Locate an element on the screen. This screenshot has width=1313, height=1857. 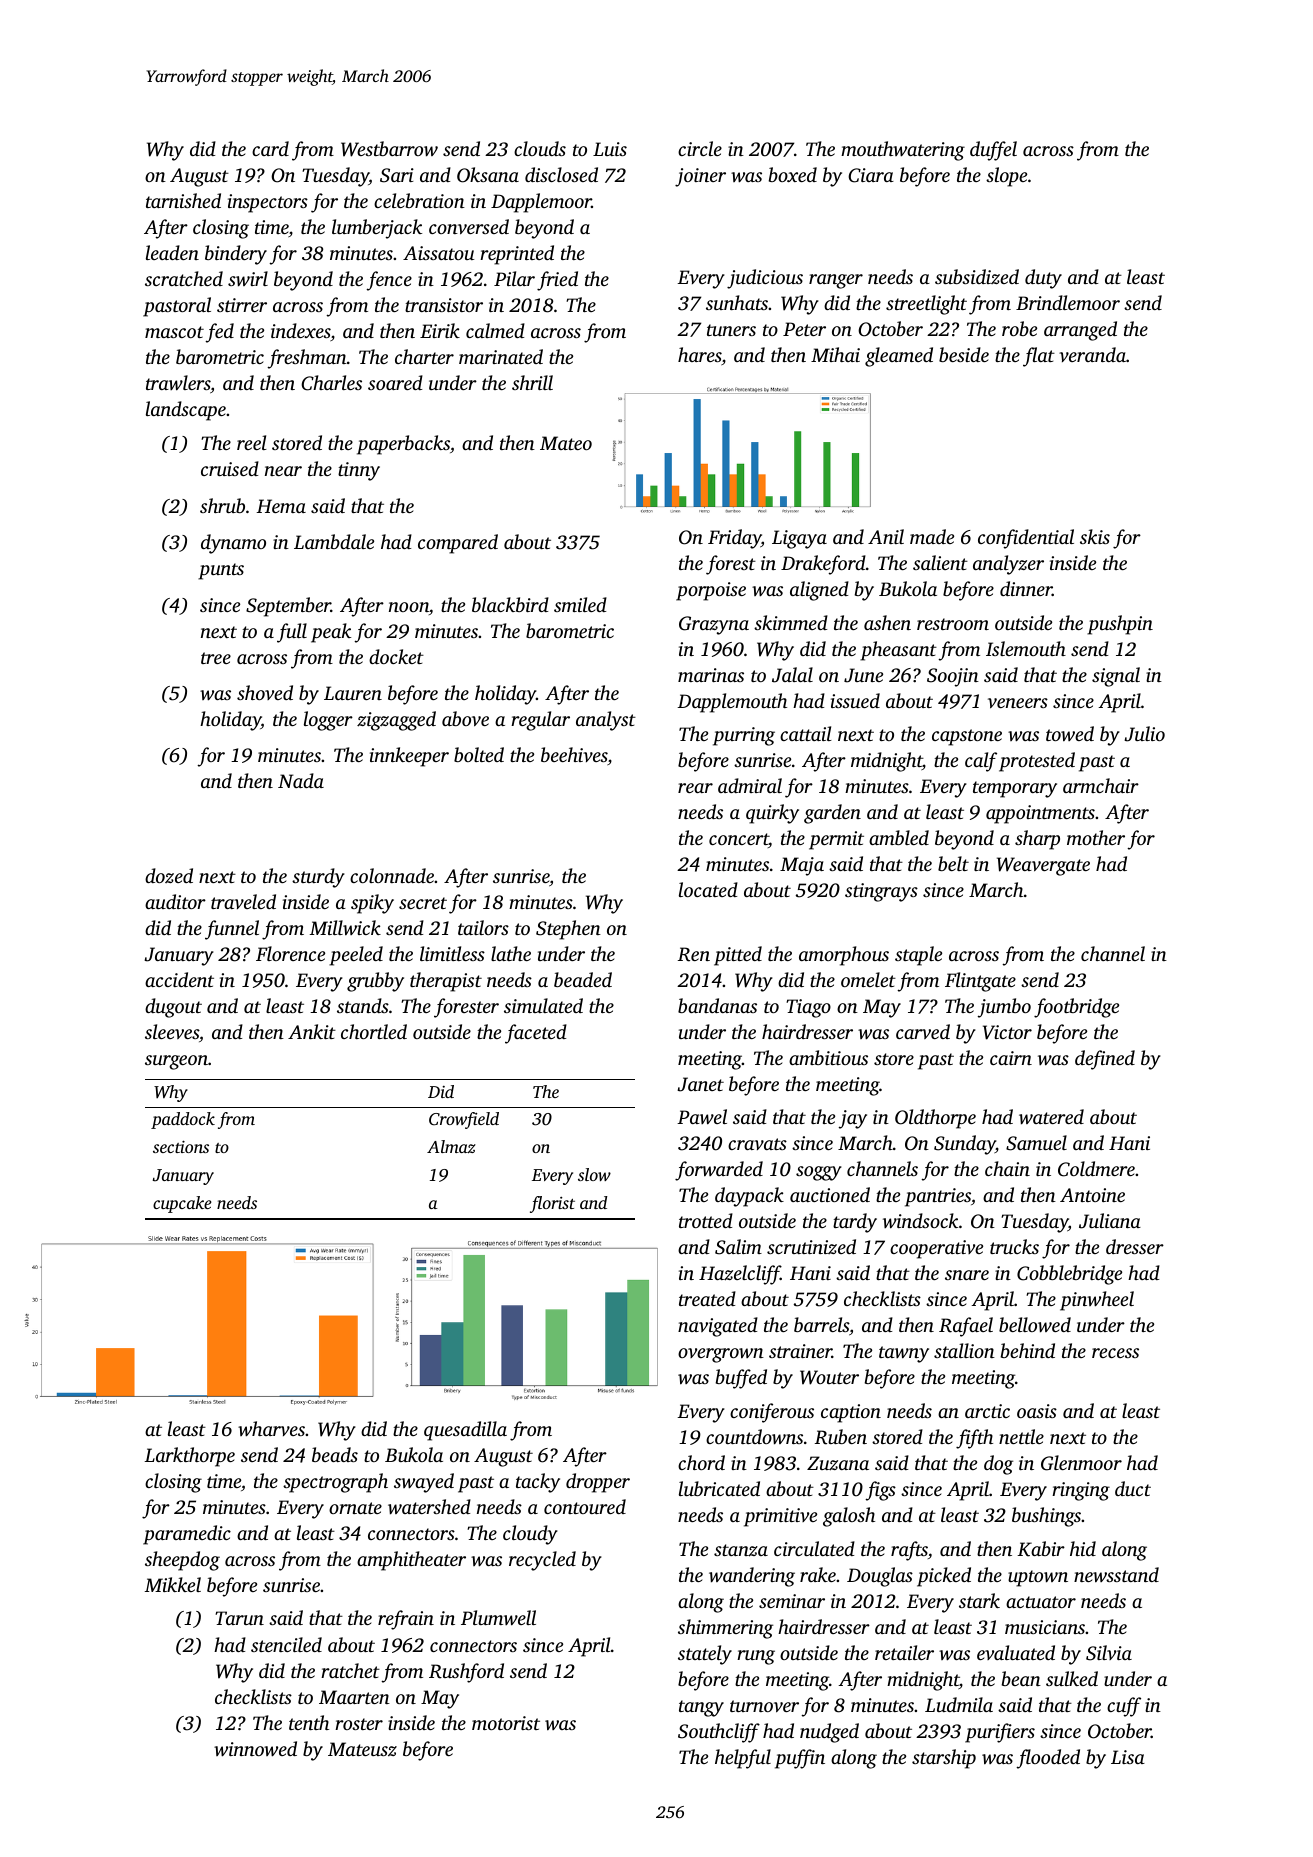
motorist is located at coordinates (506, 1723).
